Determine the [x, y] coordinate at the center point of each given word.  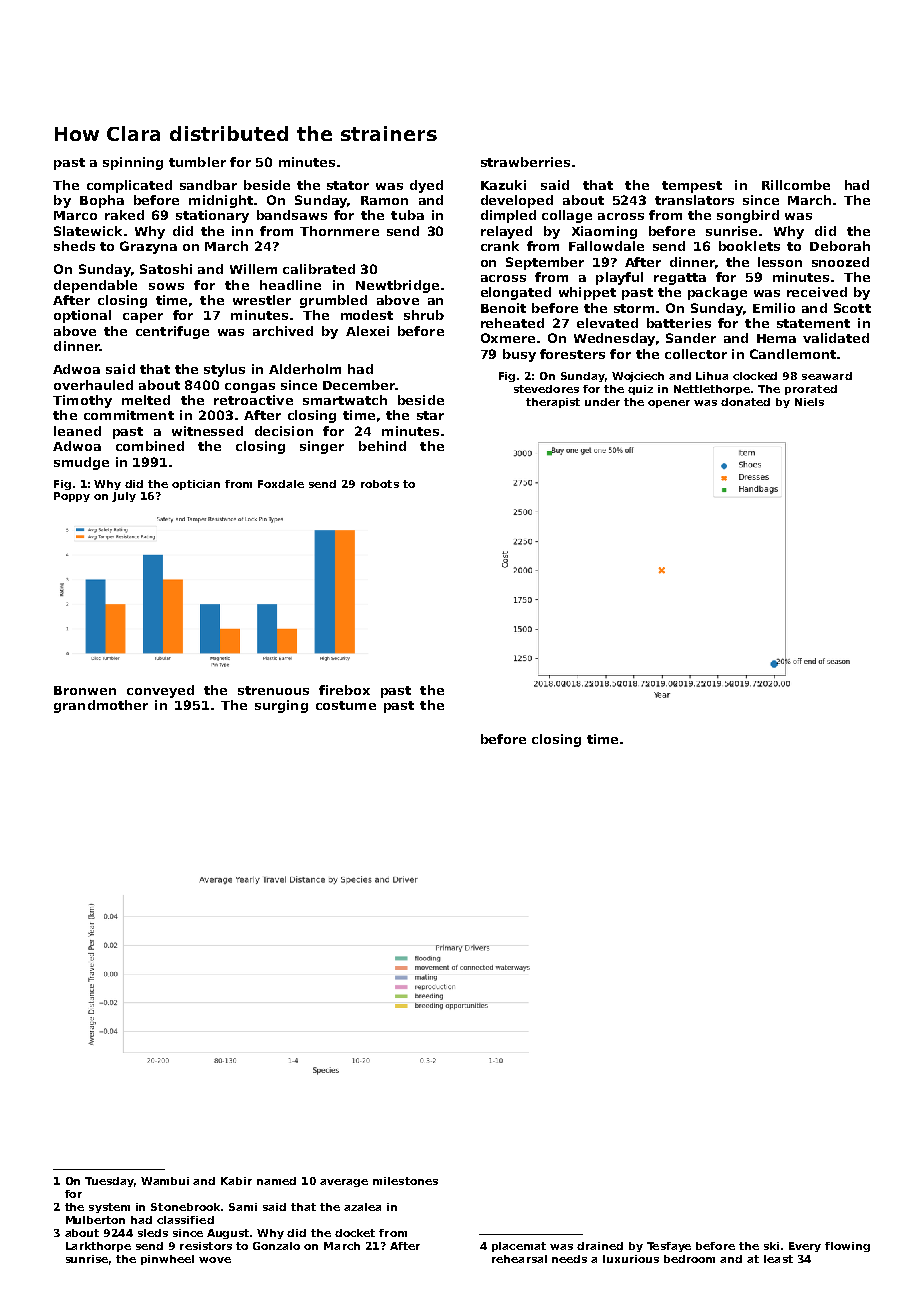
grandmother [101, 706]
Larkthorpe [98, 1247]
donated [745, 402]
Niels [809, 402]
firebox [344, 690]
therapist [553, 403]
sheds [74, 246]
